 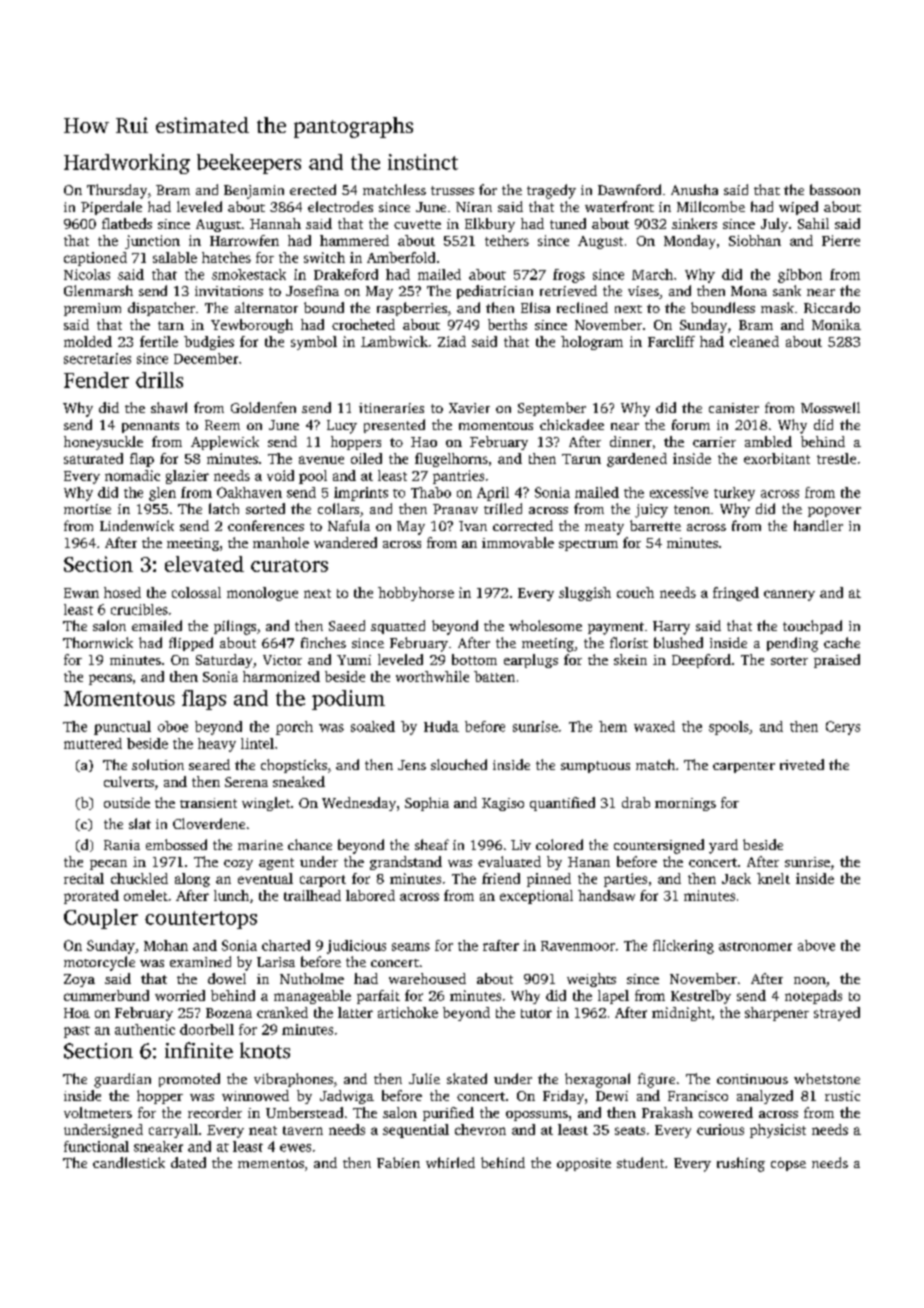 I want to click on outside, so click(x=127, y=802).
